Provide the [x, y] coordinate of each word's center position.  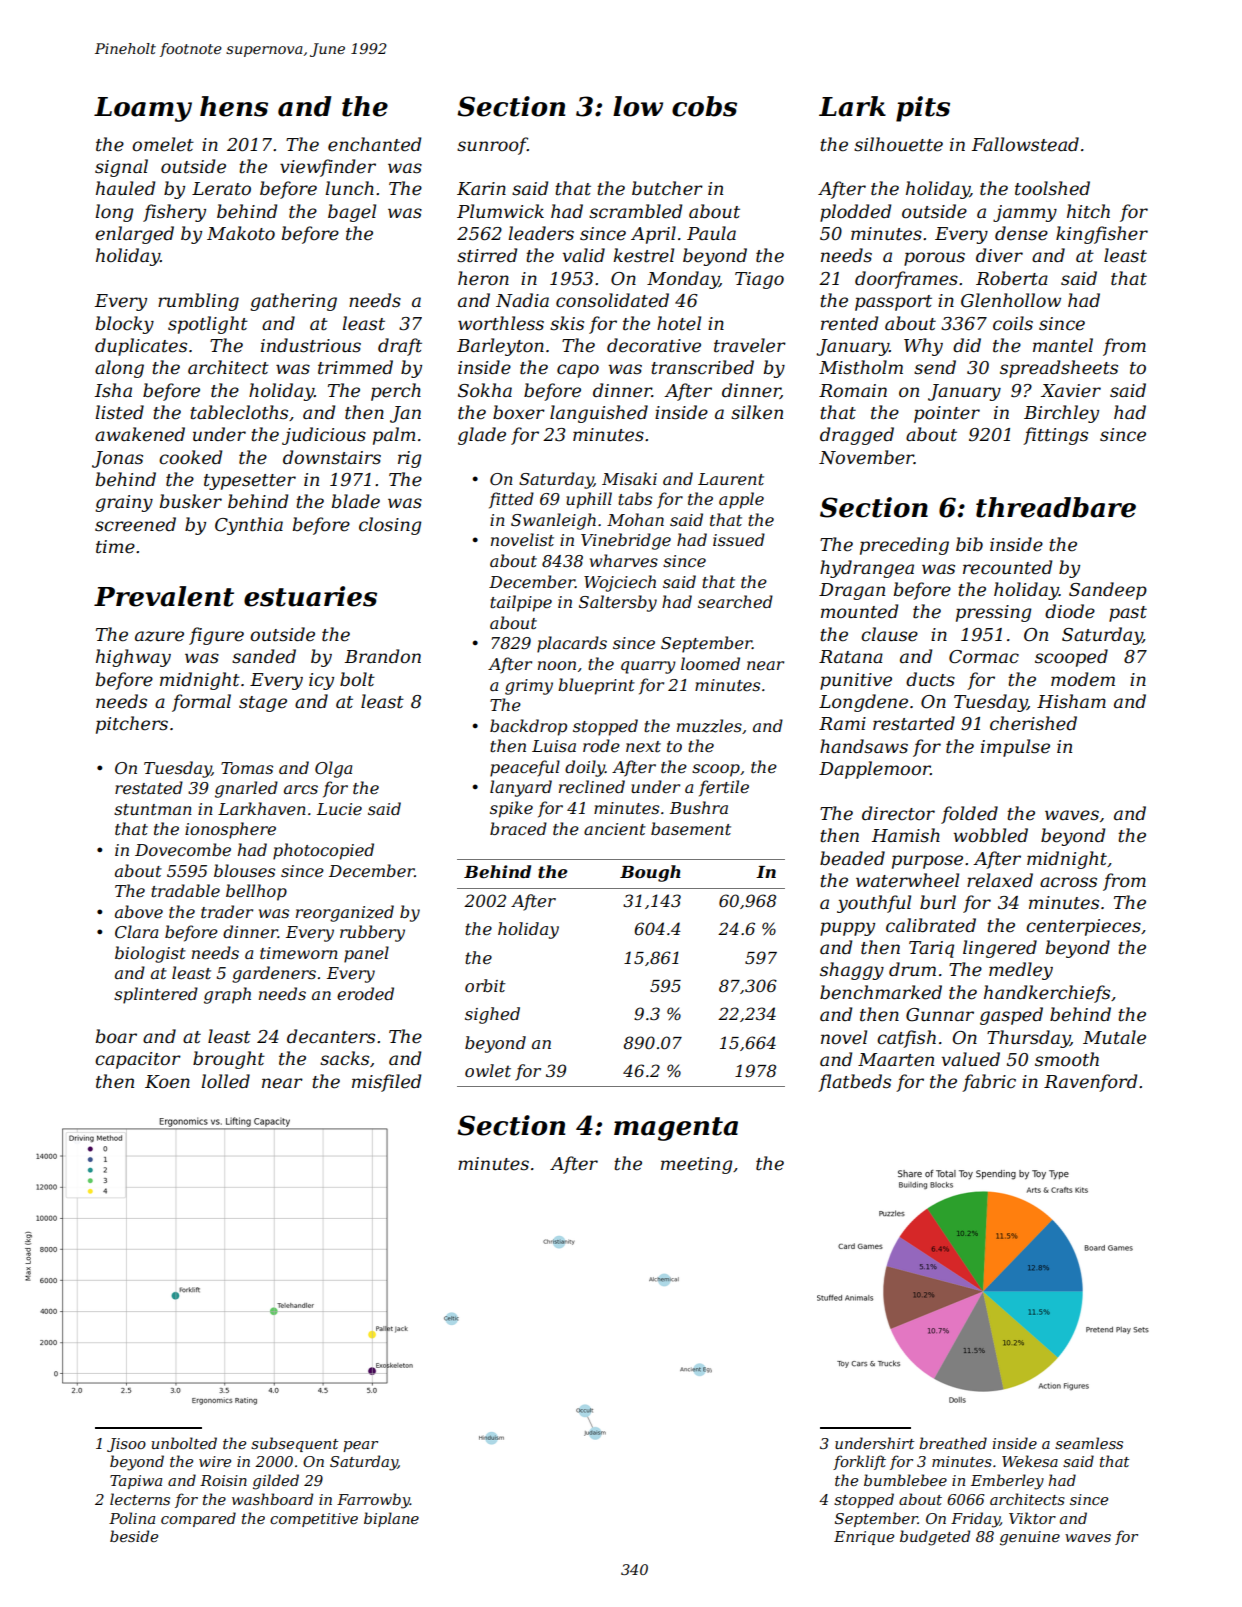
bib [969, 544]
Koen [167, 1082]
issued [739, 539]
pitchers [132, 725]
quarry [648, 667]
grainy [124, 503]
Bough [650, 873]
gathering [293, 302]
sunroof [492, 146]
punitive [856, 681]
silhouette [898, 144]
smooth [1067, 1059]
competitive [314, 1520]
